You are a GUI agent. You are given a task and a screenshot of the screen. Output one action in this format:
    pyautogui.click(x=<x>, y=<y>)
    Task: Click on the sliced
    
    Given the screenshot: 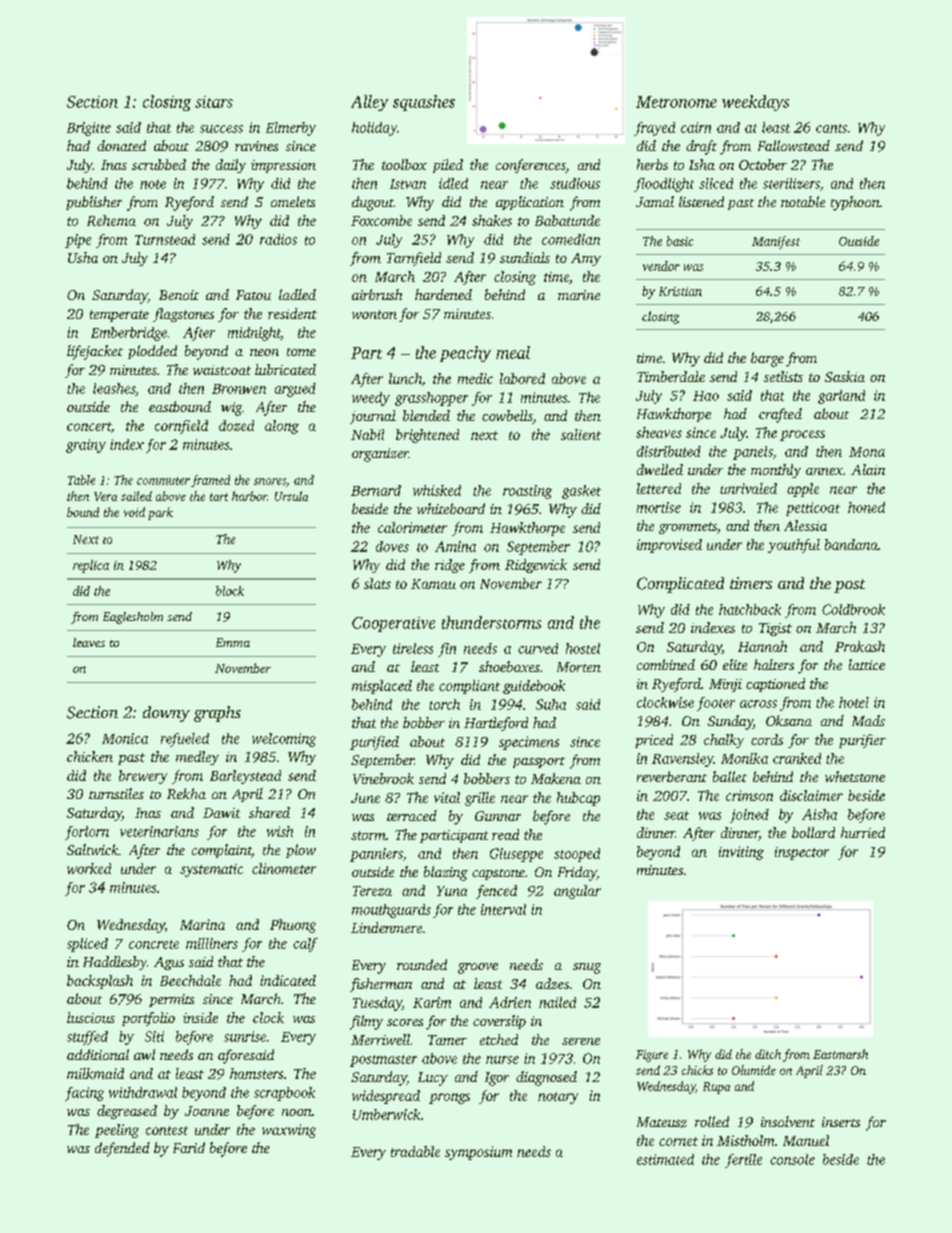 What is the action you would take?
    pyautogui.click(x=716, y=183)
